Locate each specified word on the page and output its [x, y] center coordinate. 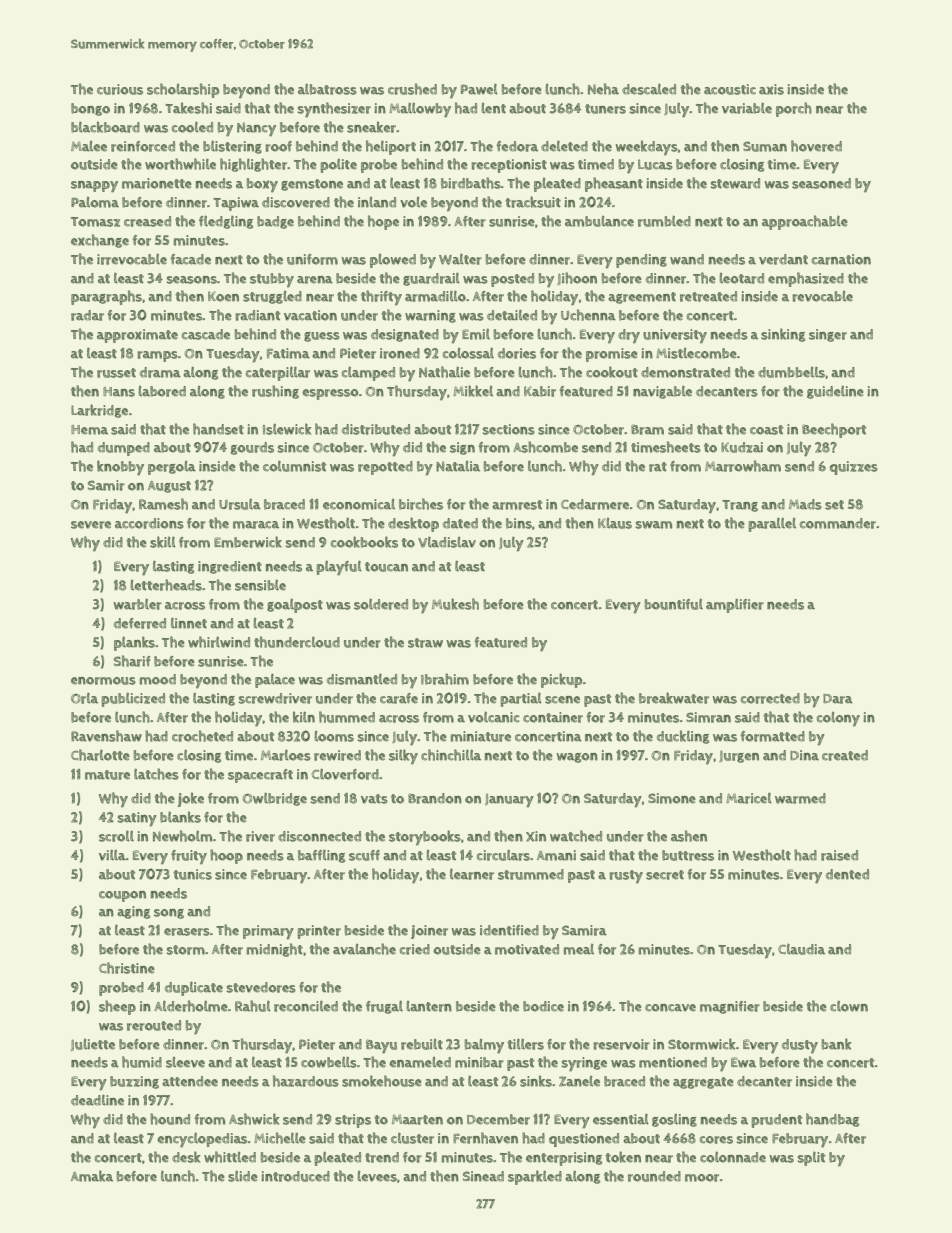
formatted [773, 736]
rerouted [154, 1025]
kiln [304, 717]
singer [828, 335]
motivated [527, 949]
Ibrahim [445, 679]
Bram [647, 430]
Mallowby [420, 110]
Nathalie [444, 372]
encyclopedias [202, 1140]
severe [91, 525]
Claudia [801, 949]
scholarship [183, 90]
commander [838, 523]
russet [116, 373]
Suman [765, 146]
